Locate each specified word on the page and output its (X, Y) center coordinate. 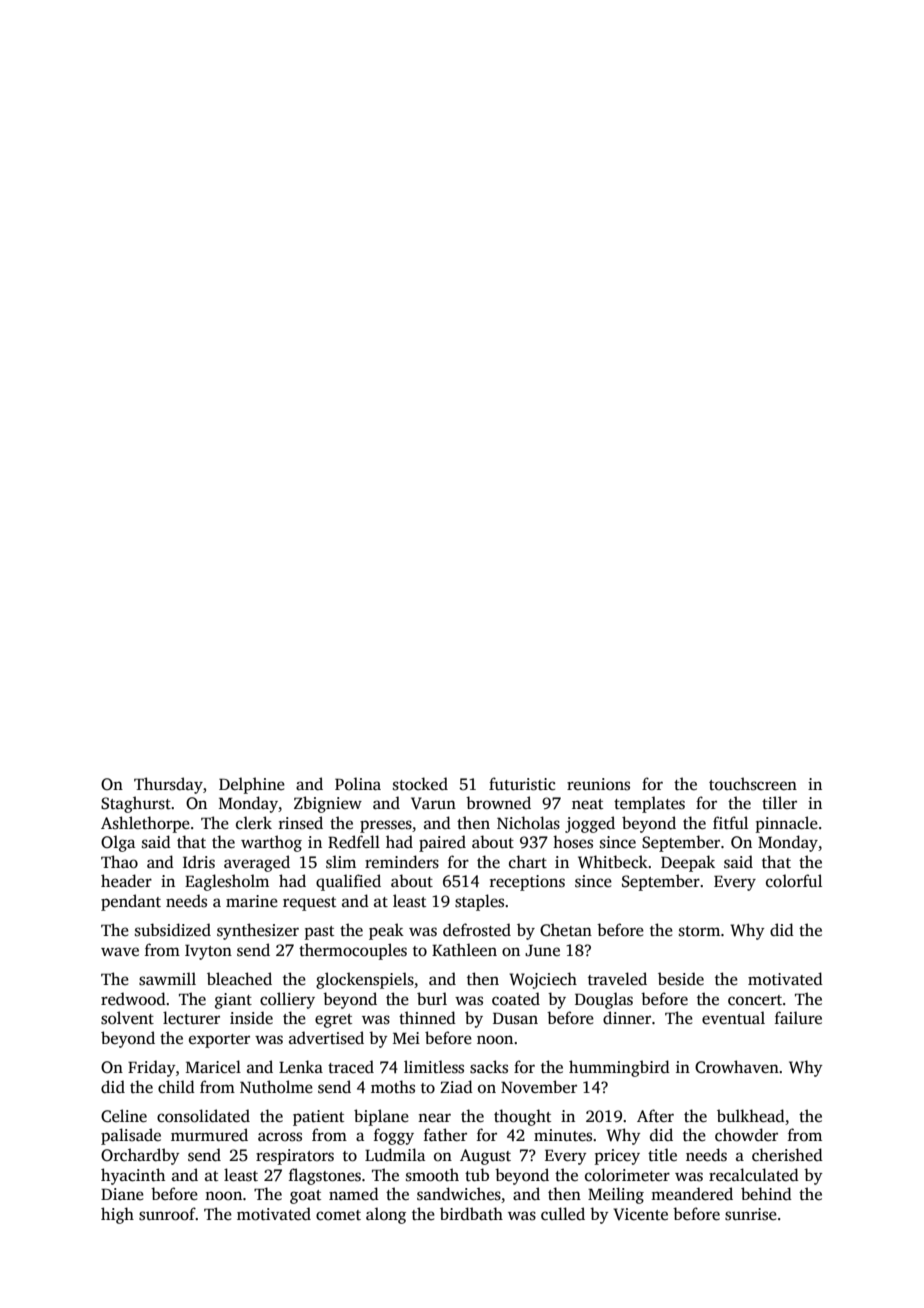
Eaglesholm (227, 882)
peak (386, 931)
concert (755, 1000)
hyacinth (133, 1176)
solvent (127, 1018)
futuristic (522, 784)
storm (699, 931)
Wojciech (543, 980)
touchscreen (753, 784)
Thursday (168, 785)
